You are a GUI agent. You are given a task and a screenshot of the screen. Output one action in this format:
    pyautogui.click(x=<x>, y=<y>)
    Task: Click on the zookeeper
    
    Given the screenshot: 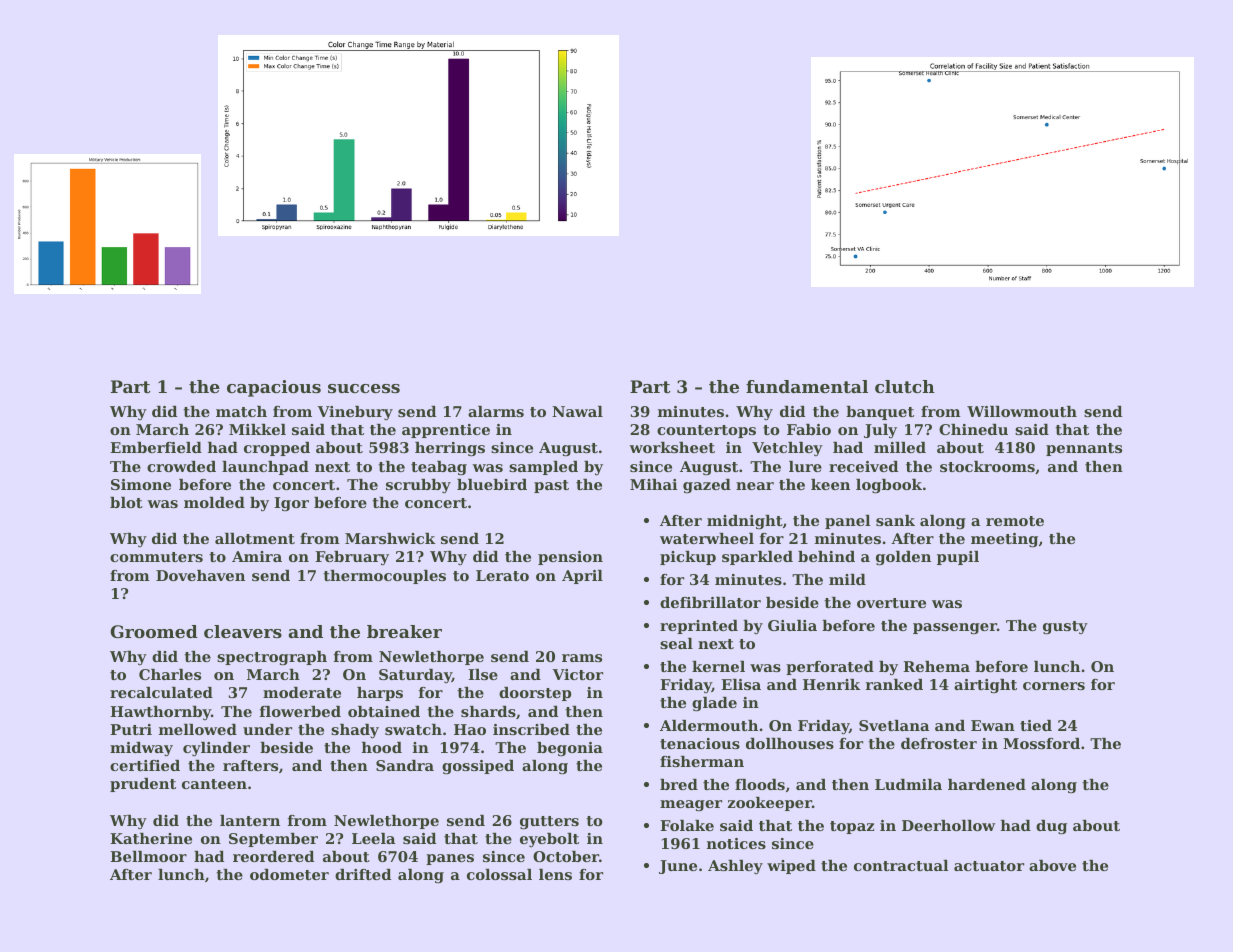 What is the action you would take?
    pyautogui.click(x=770, y=804)
